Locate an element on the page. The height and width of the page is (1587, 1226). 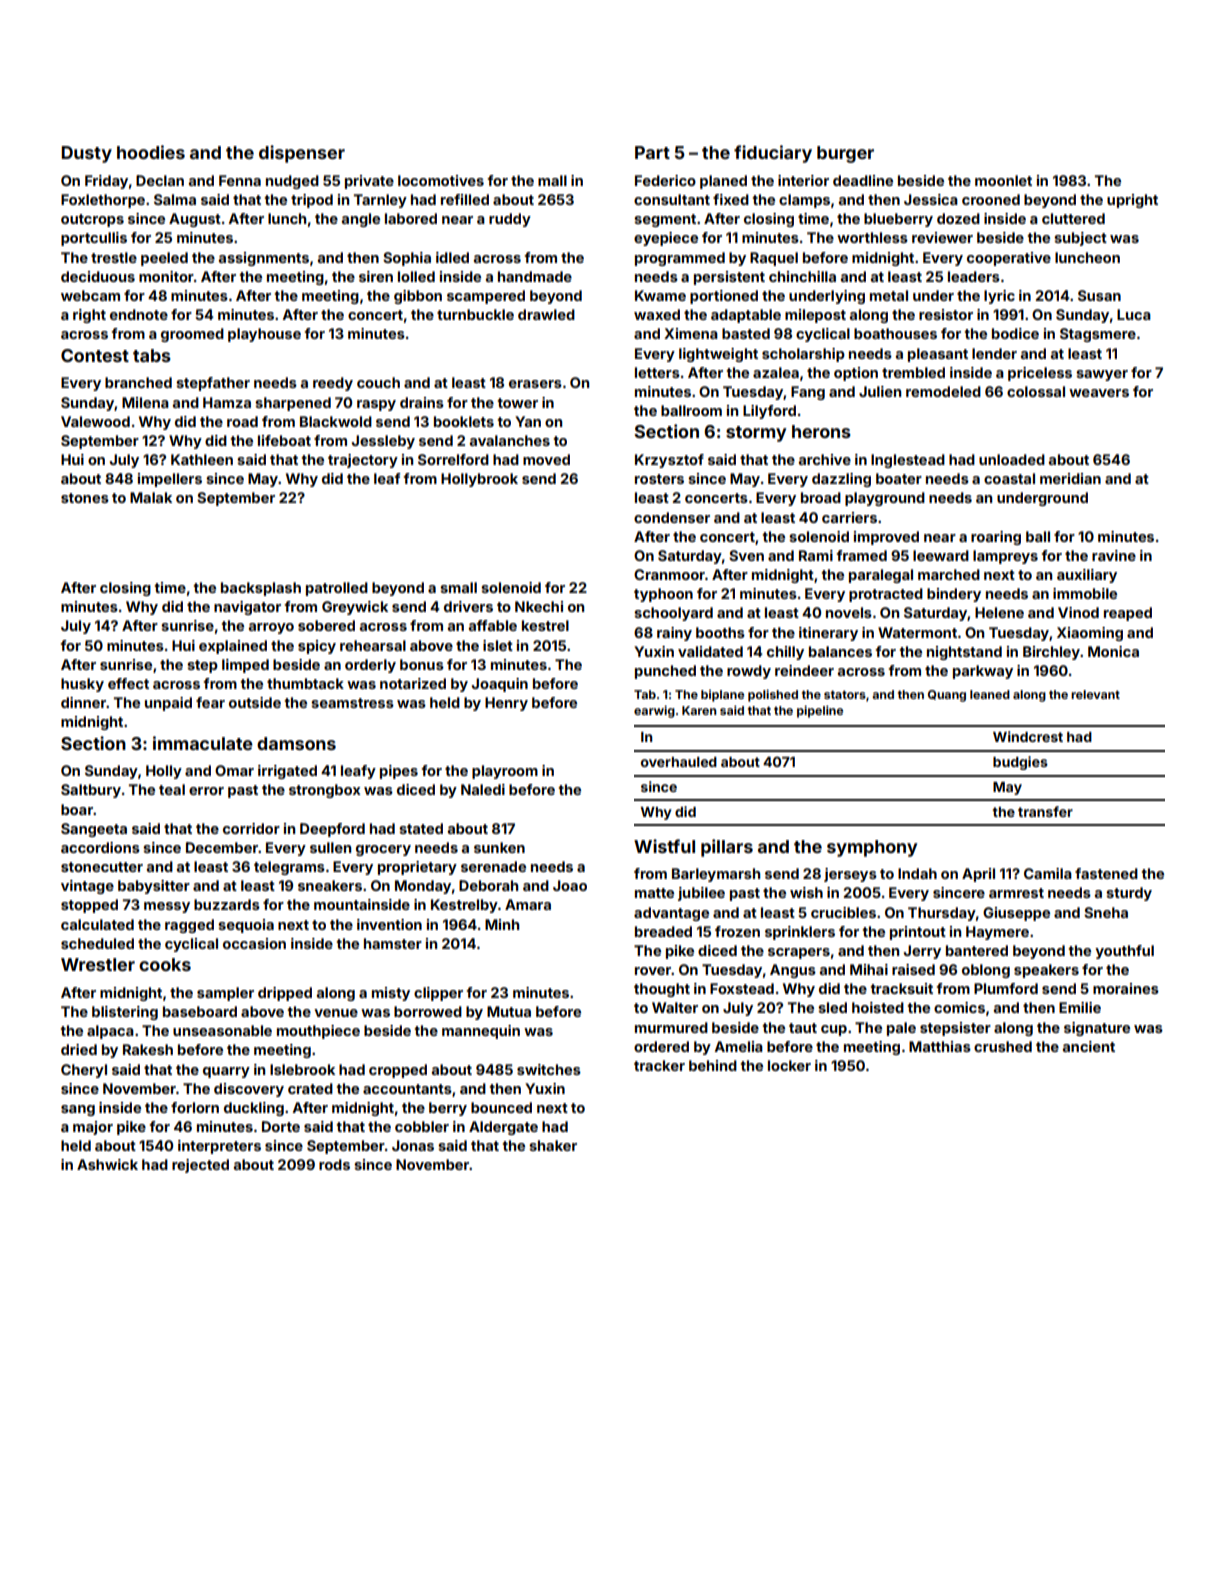
Kwame is located at coordinates (660, 295).
